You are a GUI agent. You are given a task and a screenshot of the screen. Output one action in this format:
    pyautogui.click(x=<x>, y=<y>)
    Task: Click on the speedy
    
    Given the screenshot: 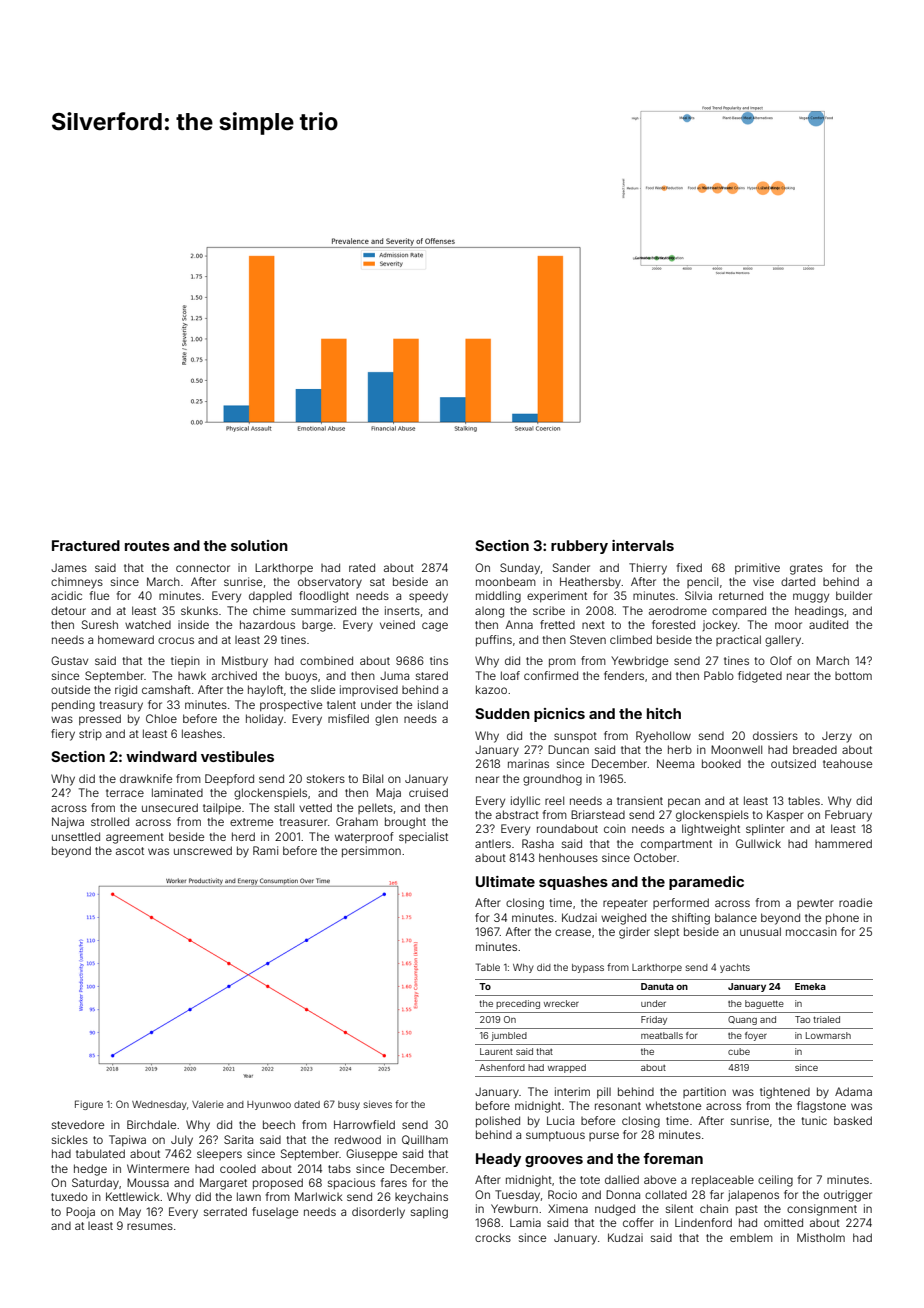 What is the action you would take?
    pyautogui.click(x=428, y=597)
